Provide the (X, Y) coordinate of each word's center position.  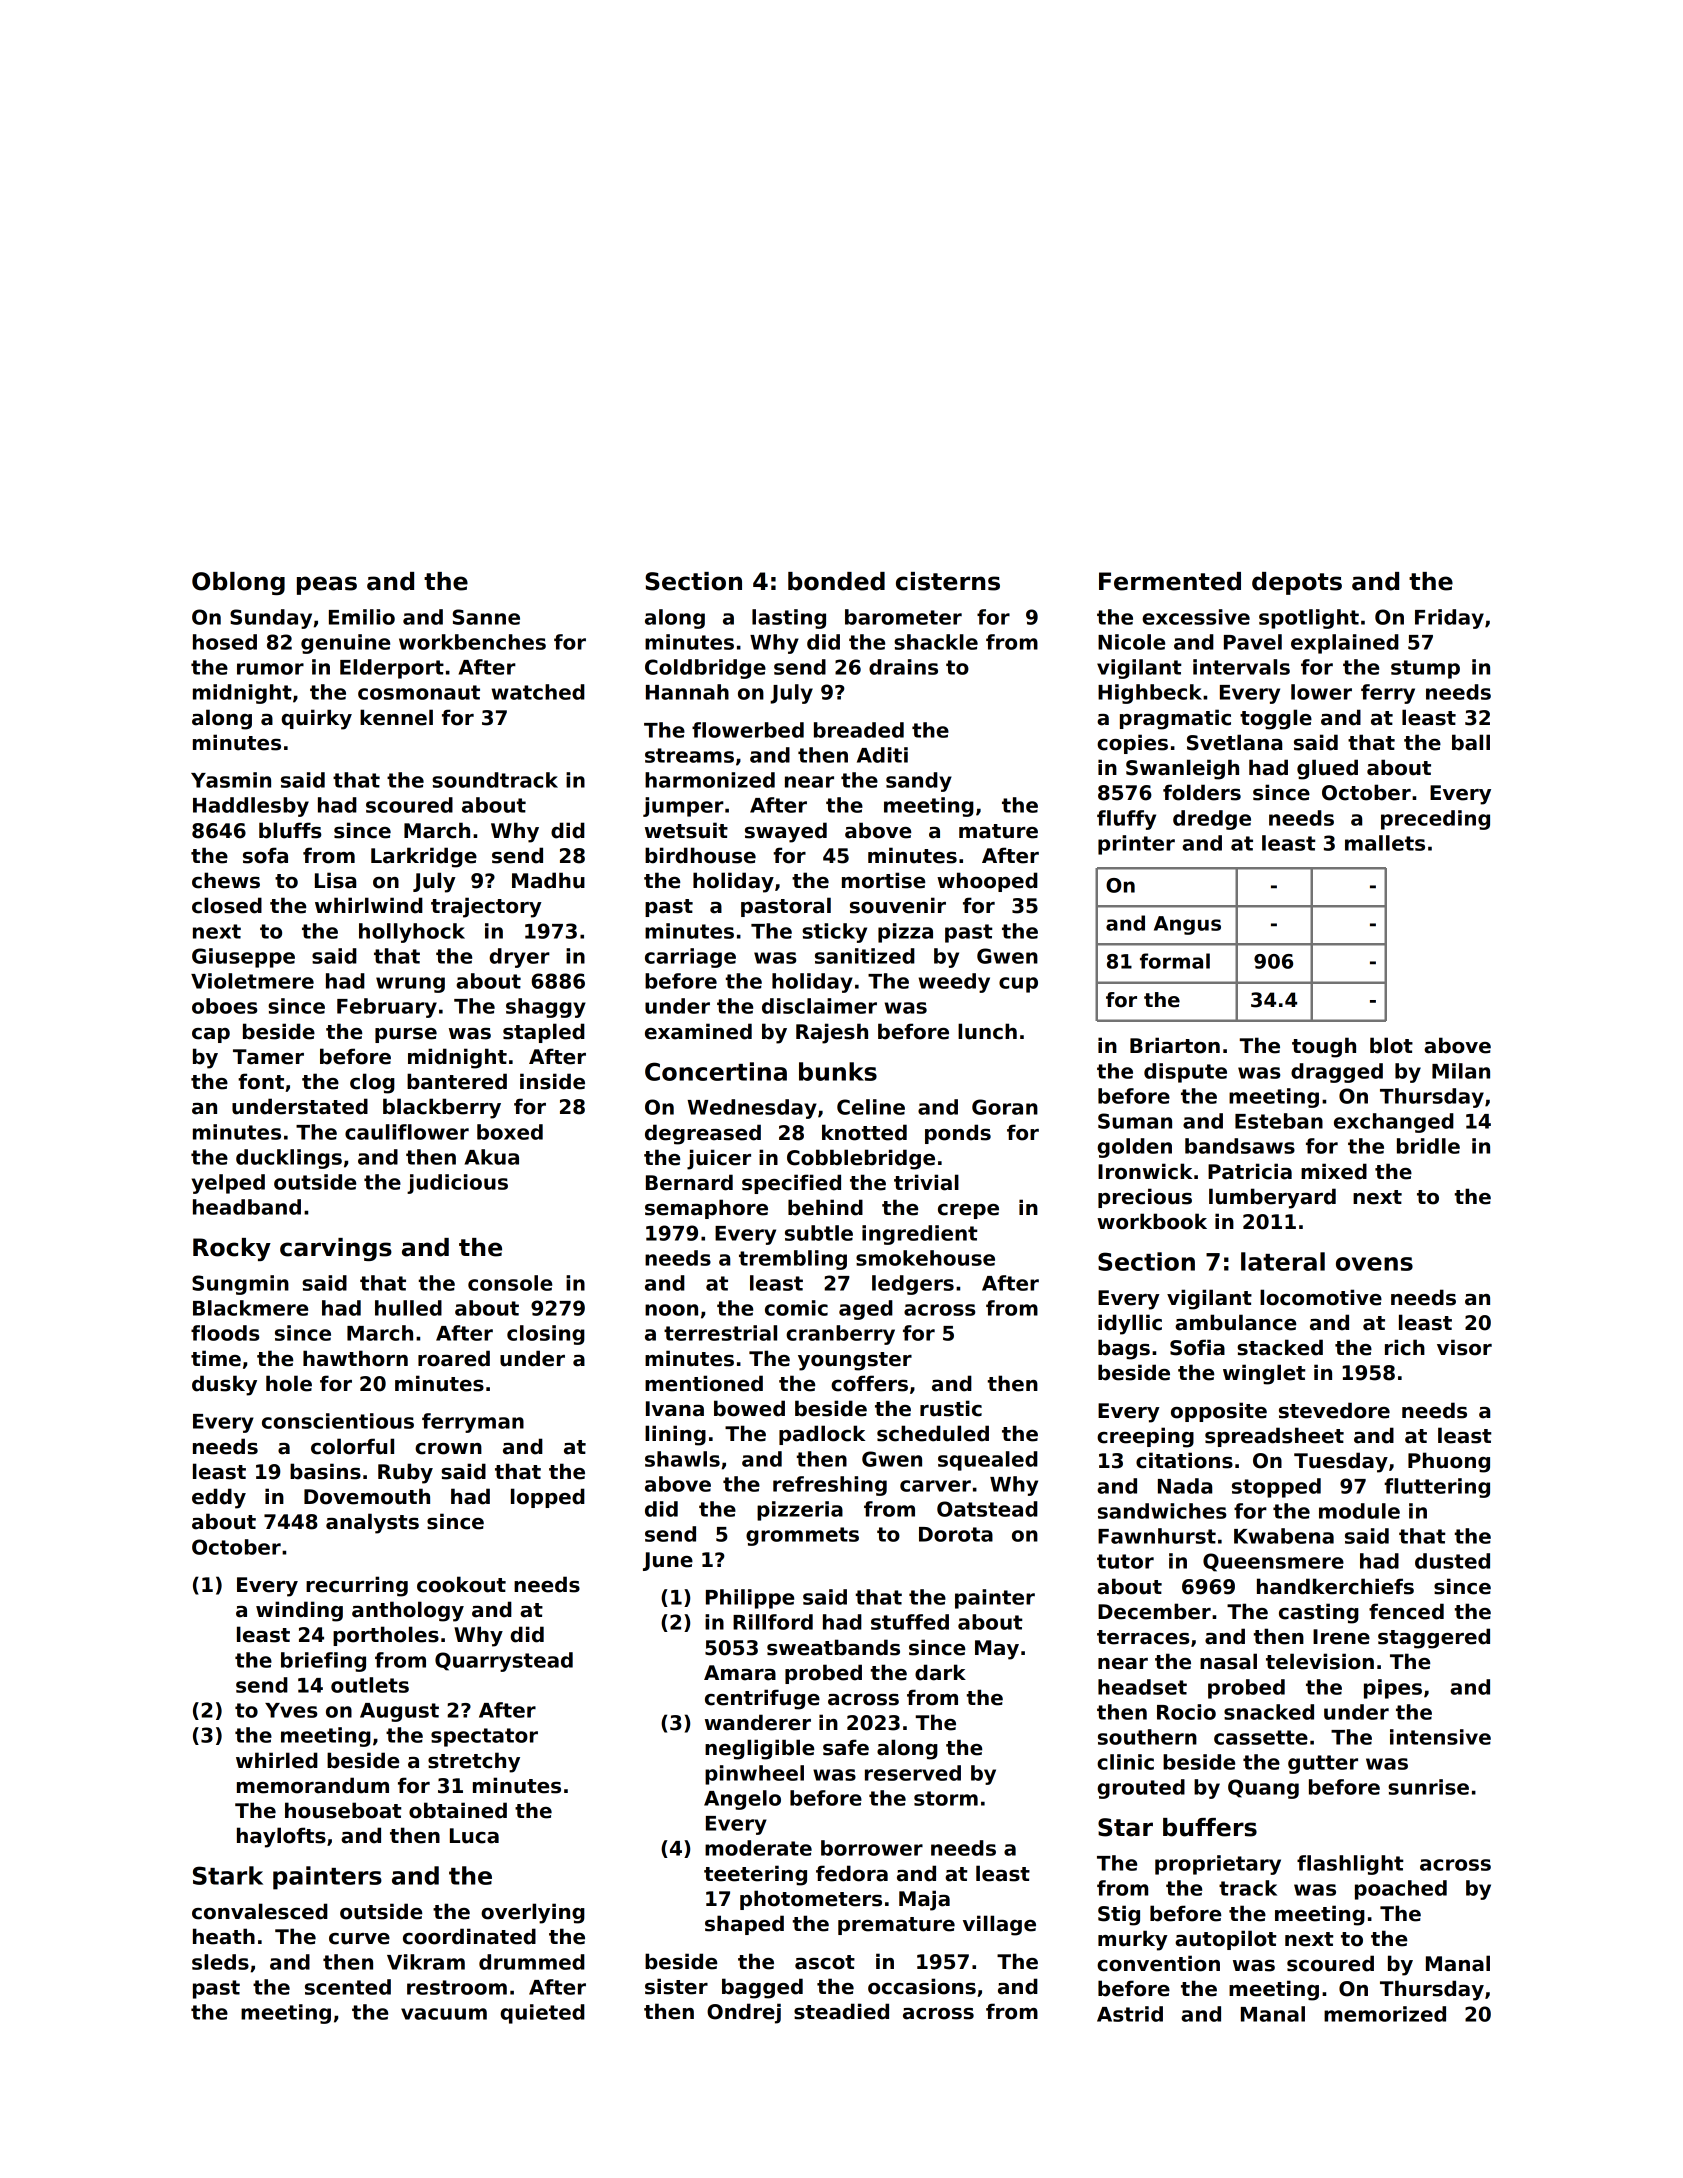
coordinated (469, 1936)
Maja (924, 1900)
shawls (682, 1459)
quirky (316, 719)
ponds (958, 1134)
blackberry (442, 1108)
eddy (219, 1498)
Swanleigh (1182, 769)
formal (1175, 961)
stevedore (1334, 1410)
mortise (883, 880)
